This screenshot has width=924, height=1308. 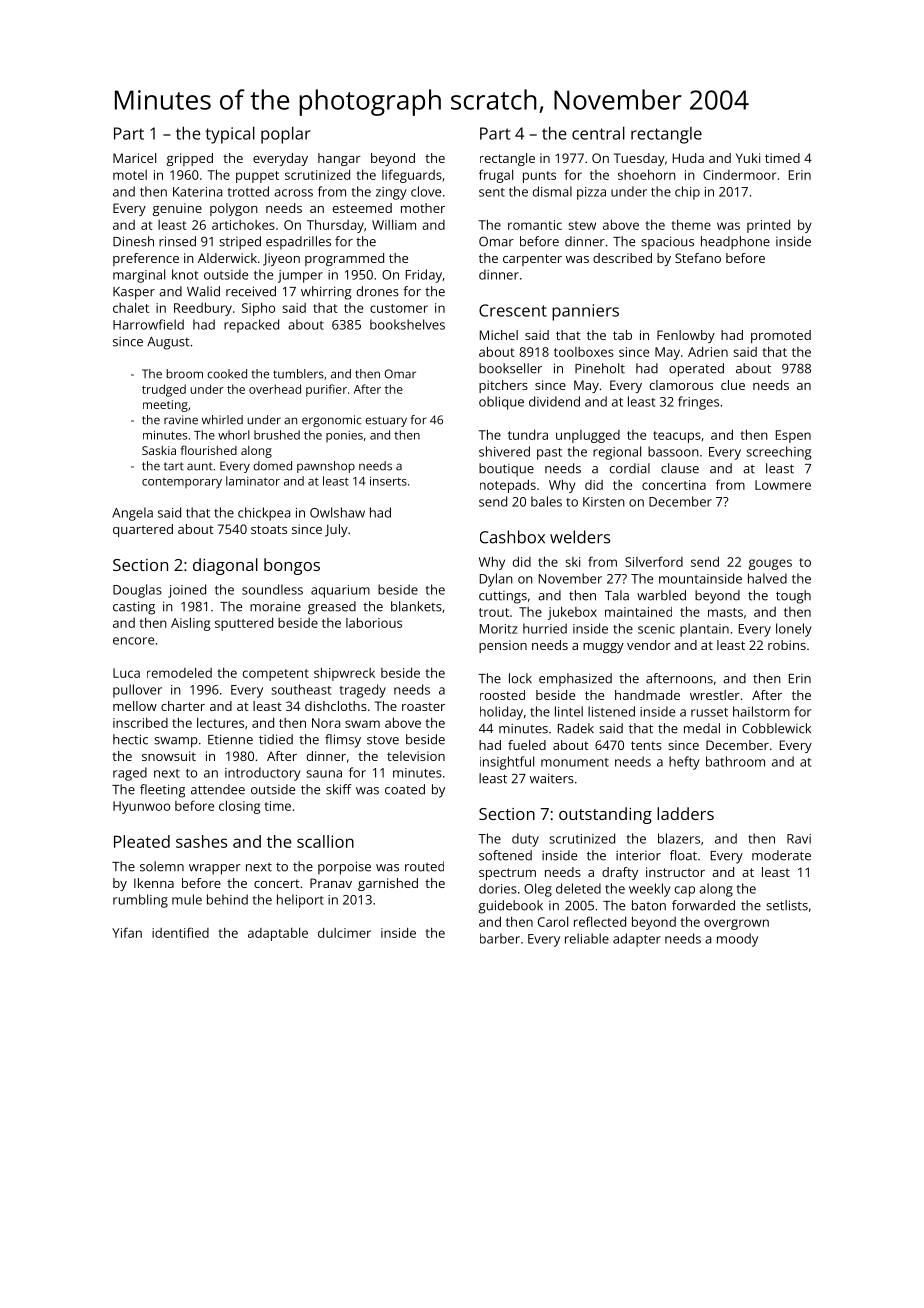 What do you see at coordinates (500, 938) in the screenshot?
I see `barber` at bounding box center [500, 938].
